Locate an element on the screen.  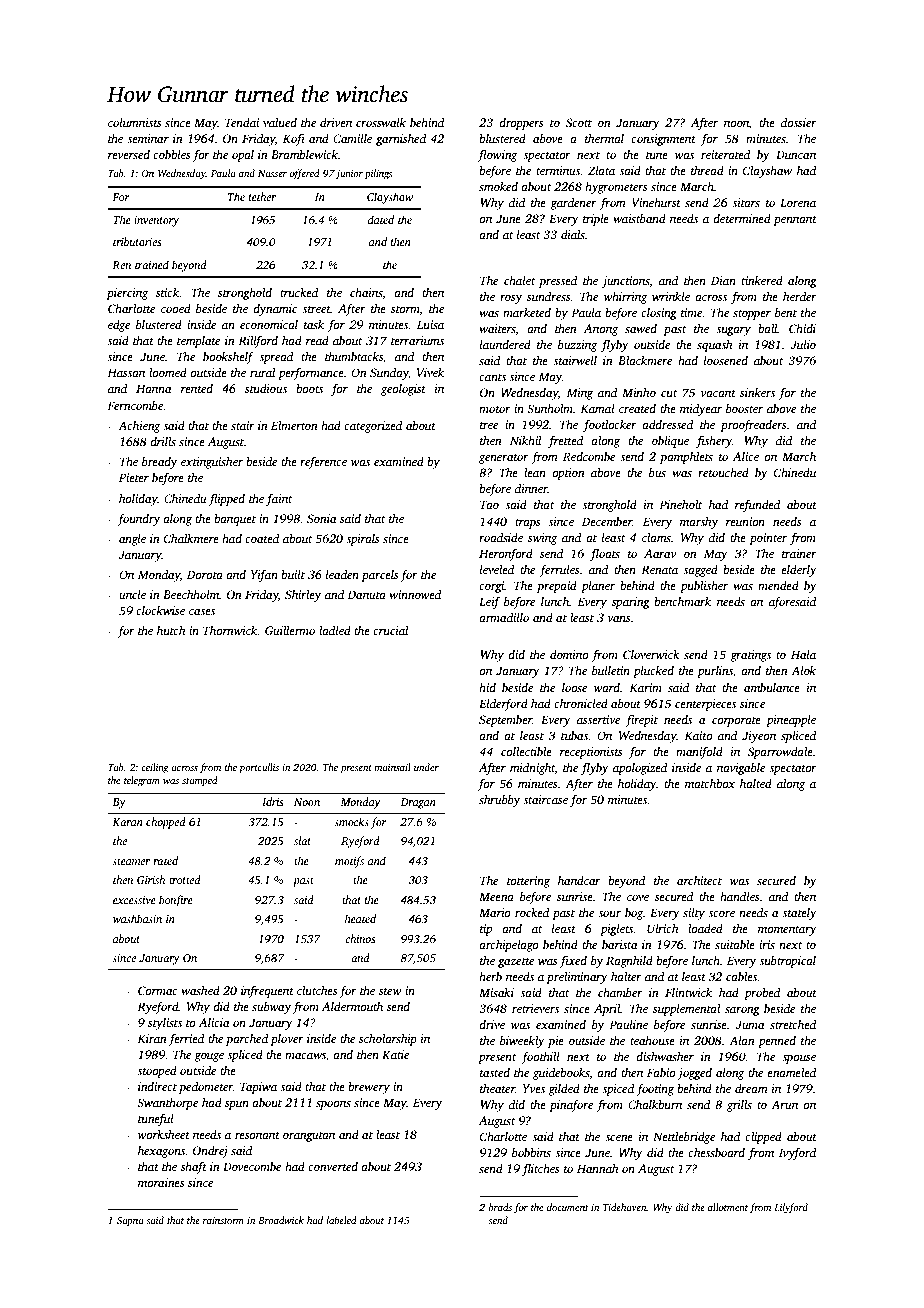
shrubby is located at coordinates (499, 801).
